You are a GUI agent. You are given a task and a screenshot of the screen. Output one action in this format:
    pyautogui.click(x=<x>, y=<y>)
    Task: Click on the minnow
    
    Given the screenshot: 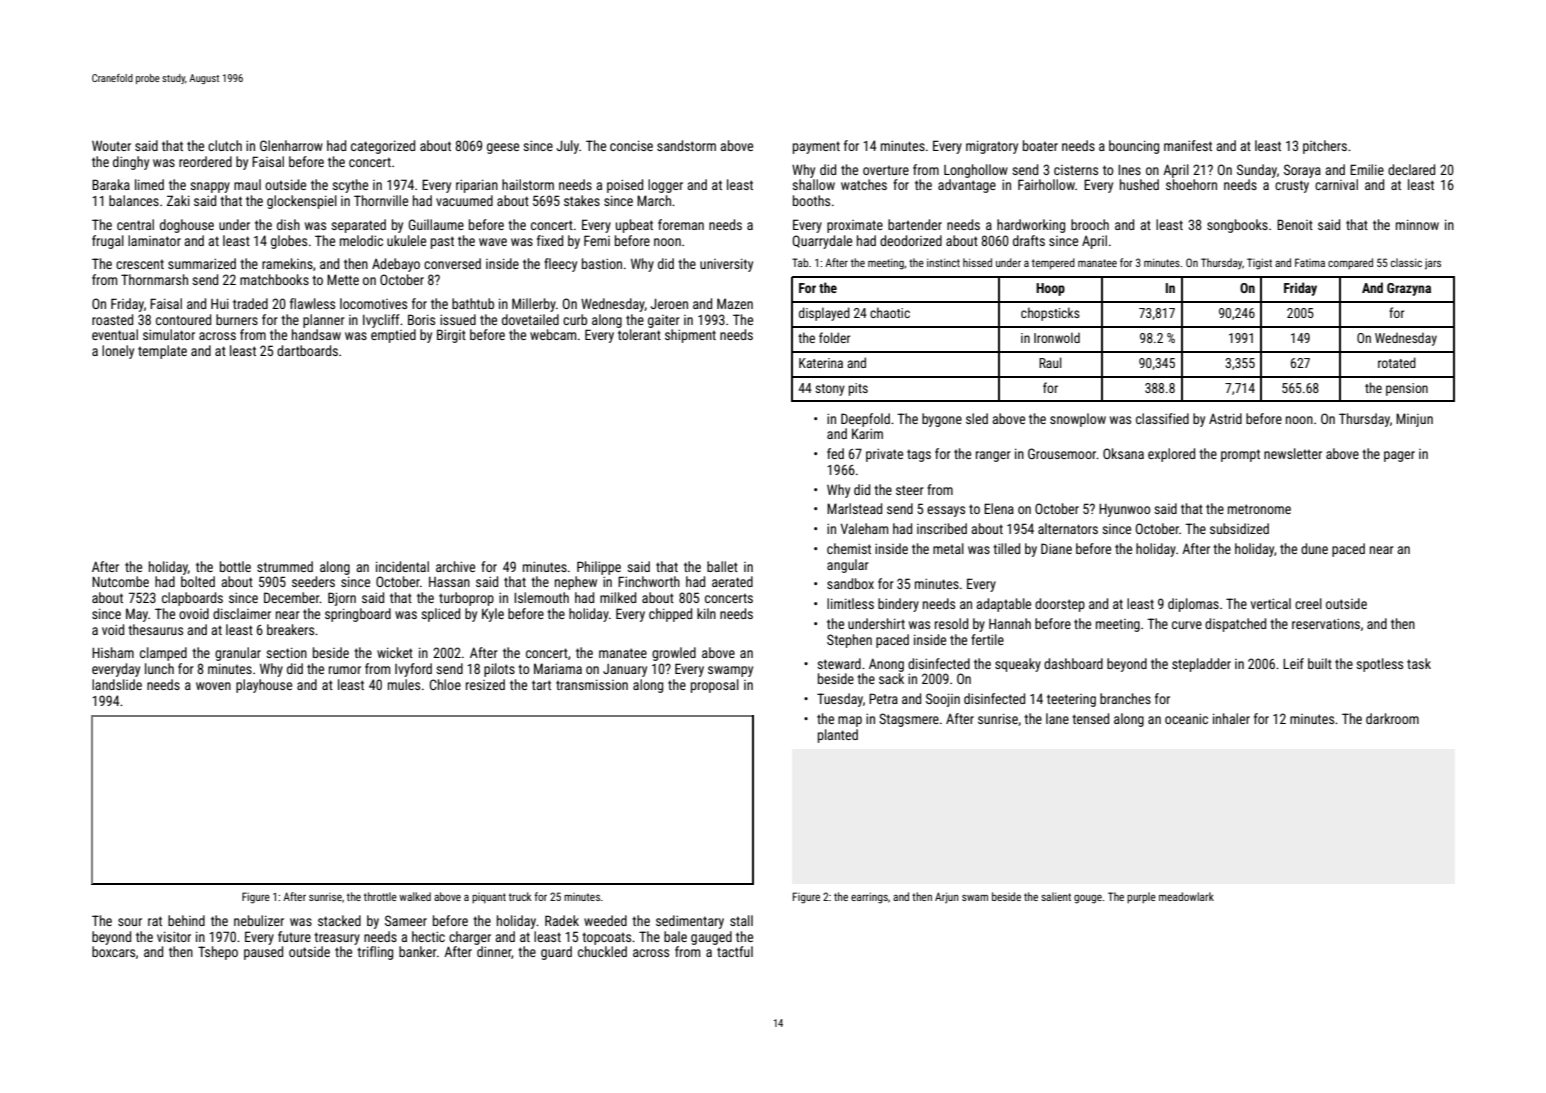 What is the action you would take?
    pyautogui.click(x=1417, y=224)
